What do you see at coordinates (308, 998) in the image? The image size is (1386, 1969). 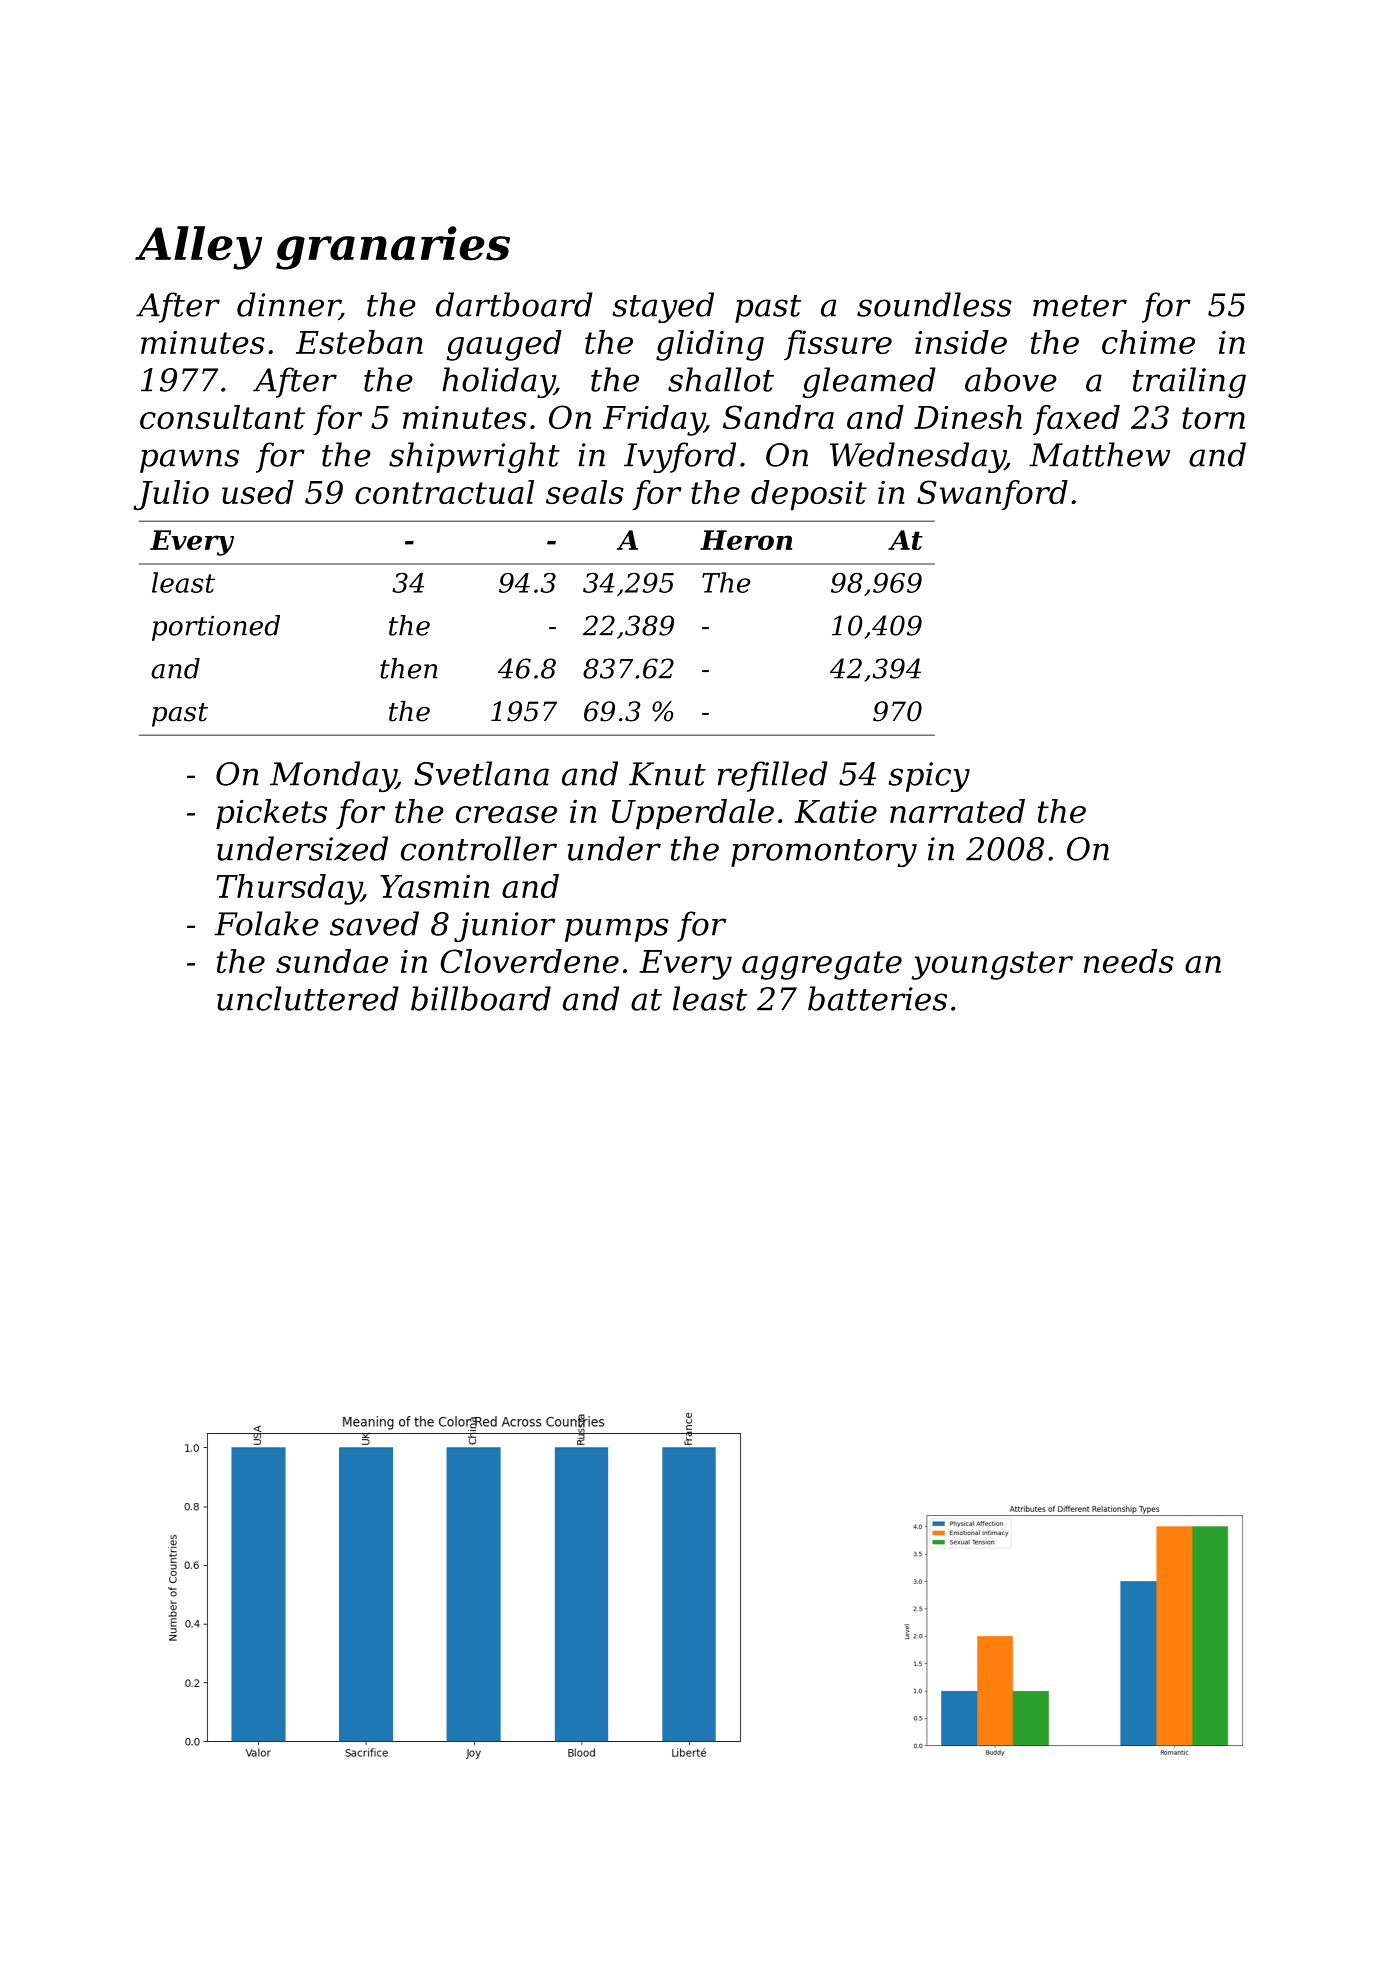 I see `uncluttered` at bounding box center [308, 998].
